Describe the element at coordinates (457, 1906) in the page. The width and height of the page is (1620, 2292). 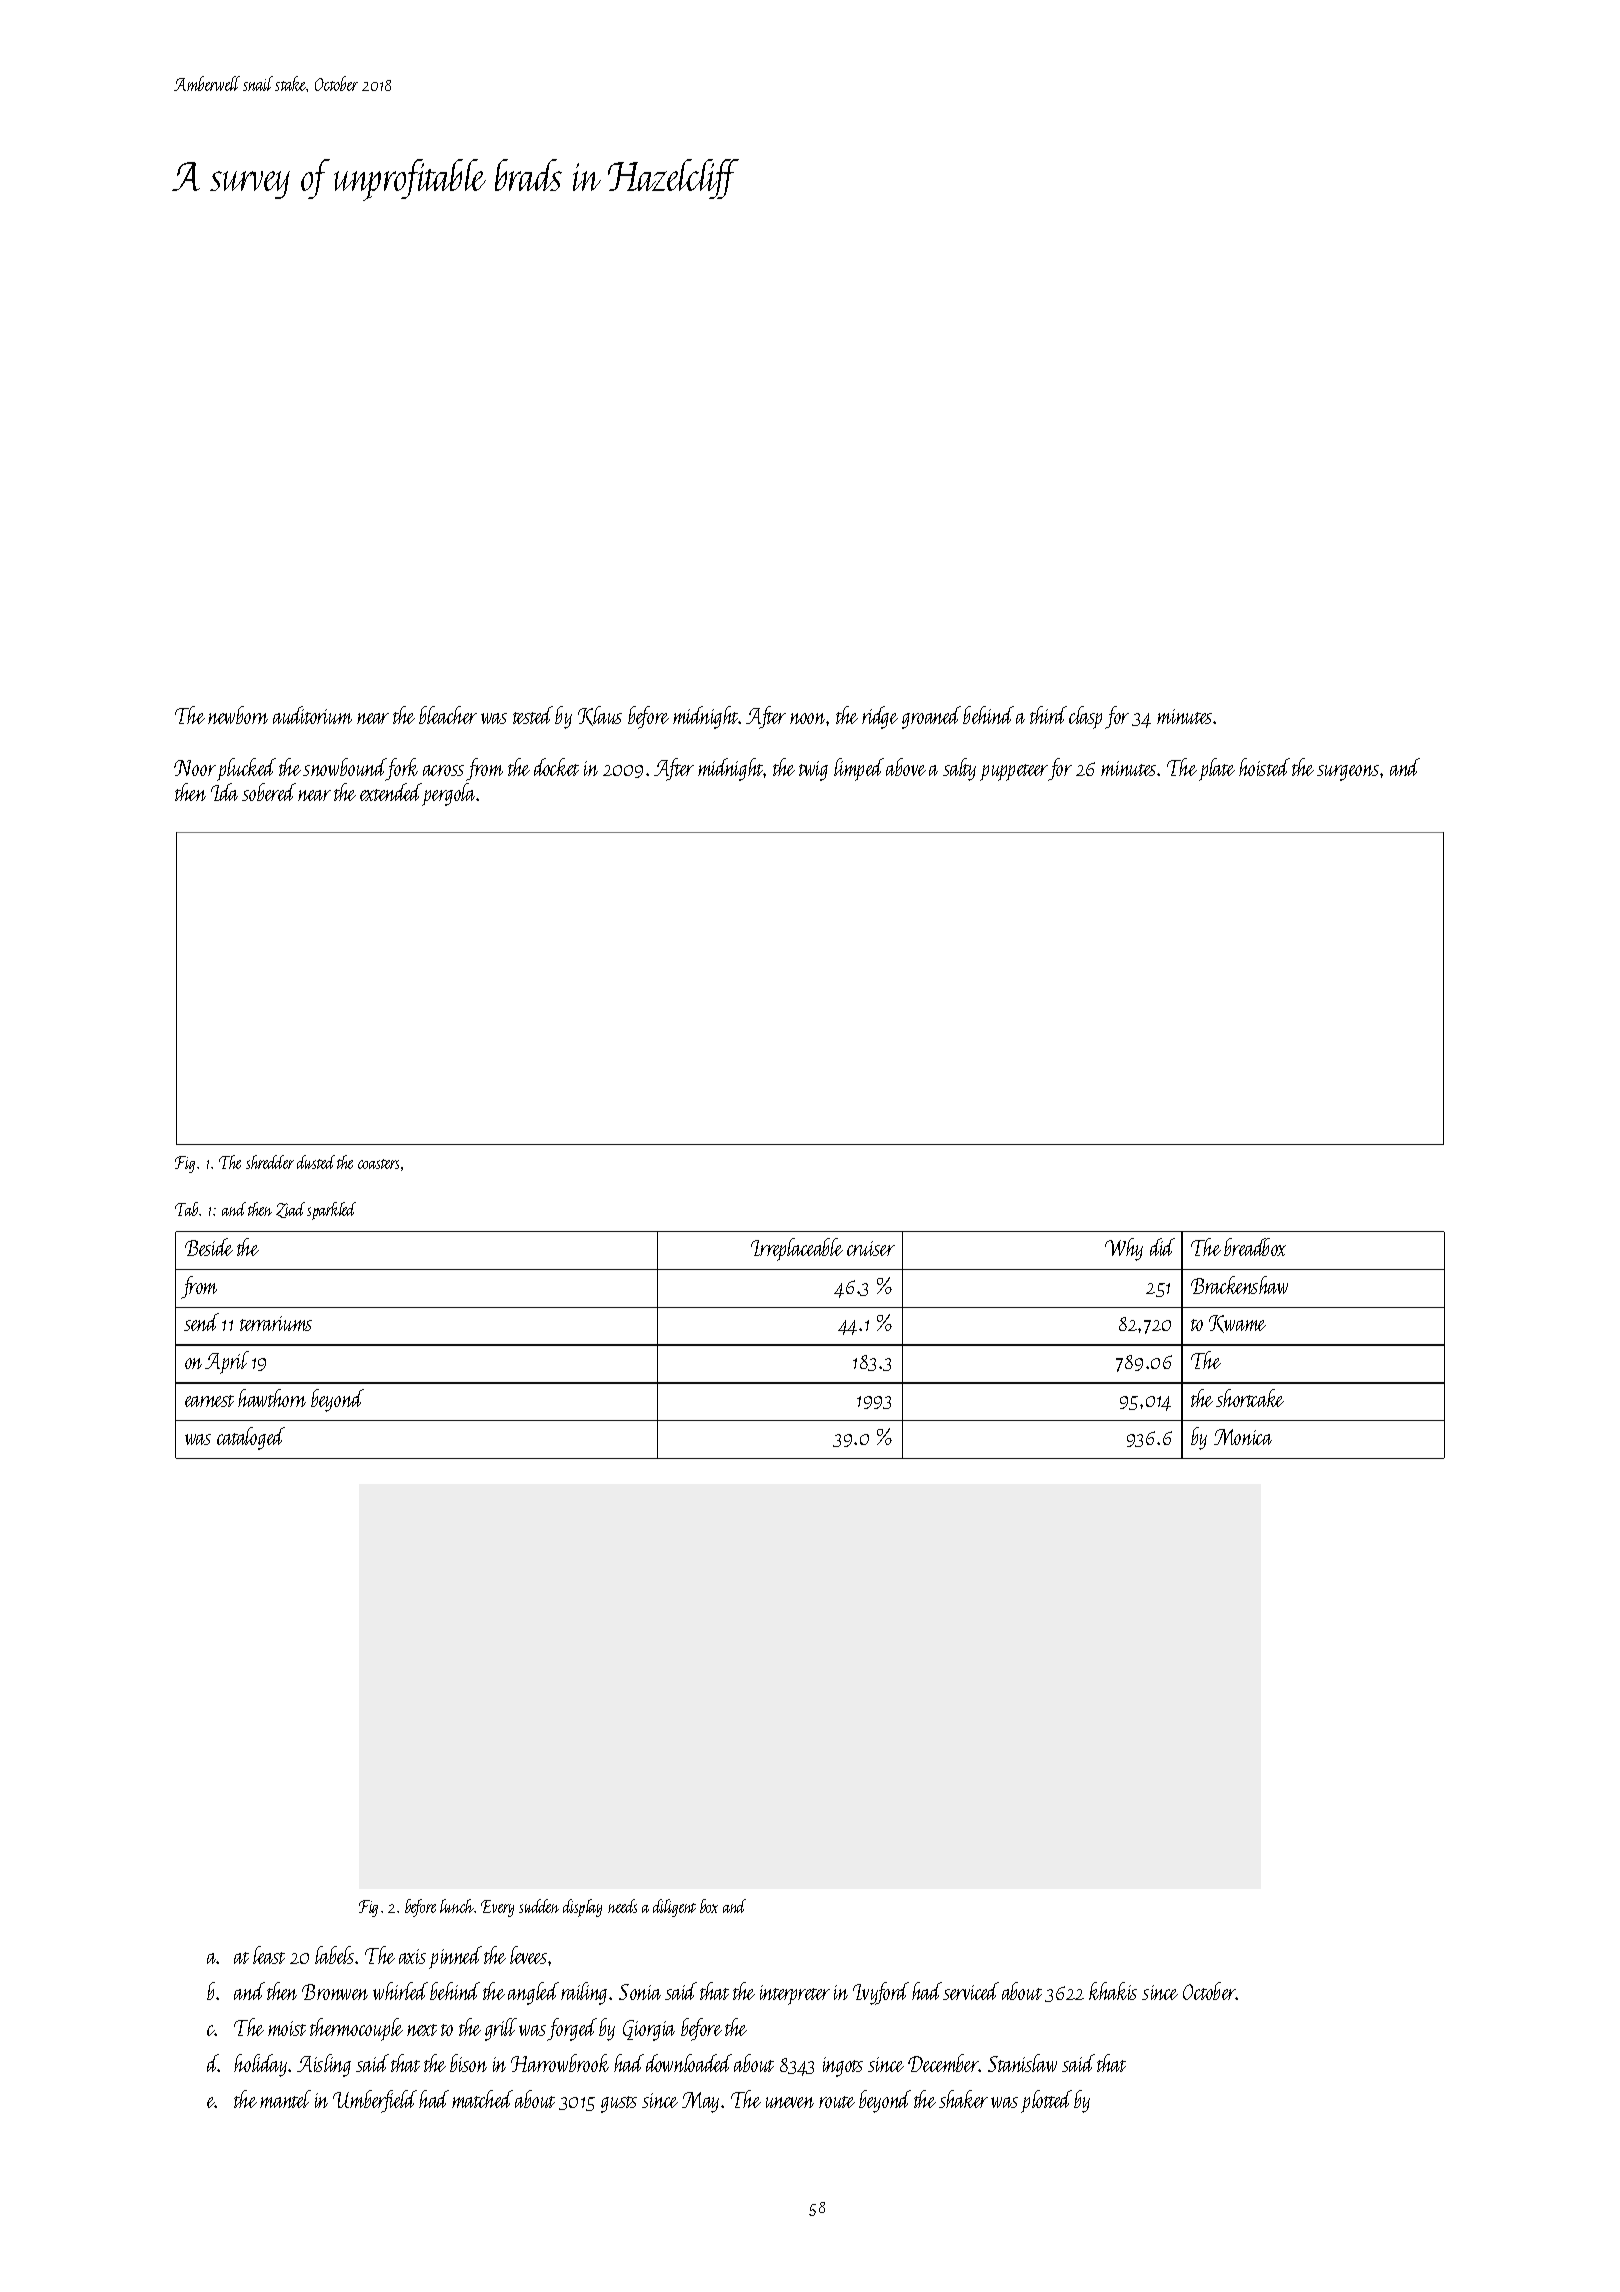
I see `lunch` at that location.
